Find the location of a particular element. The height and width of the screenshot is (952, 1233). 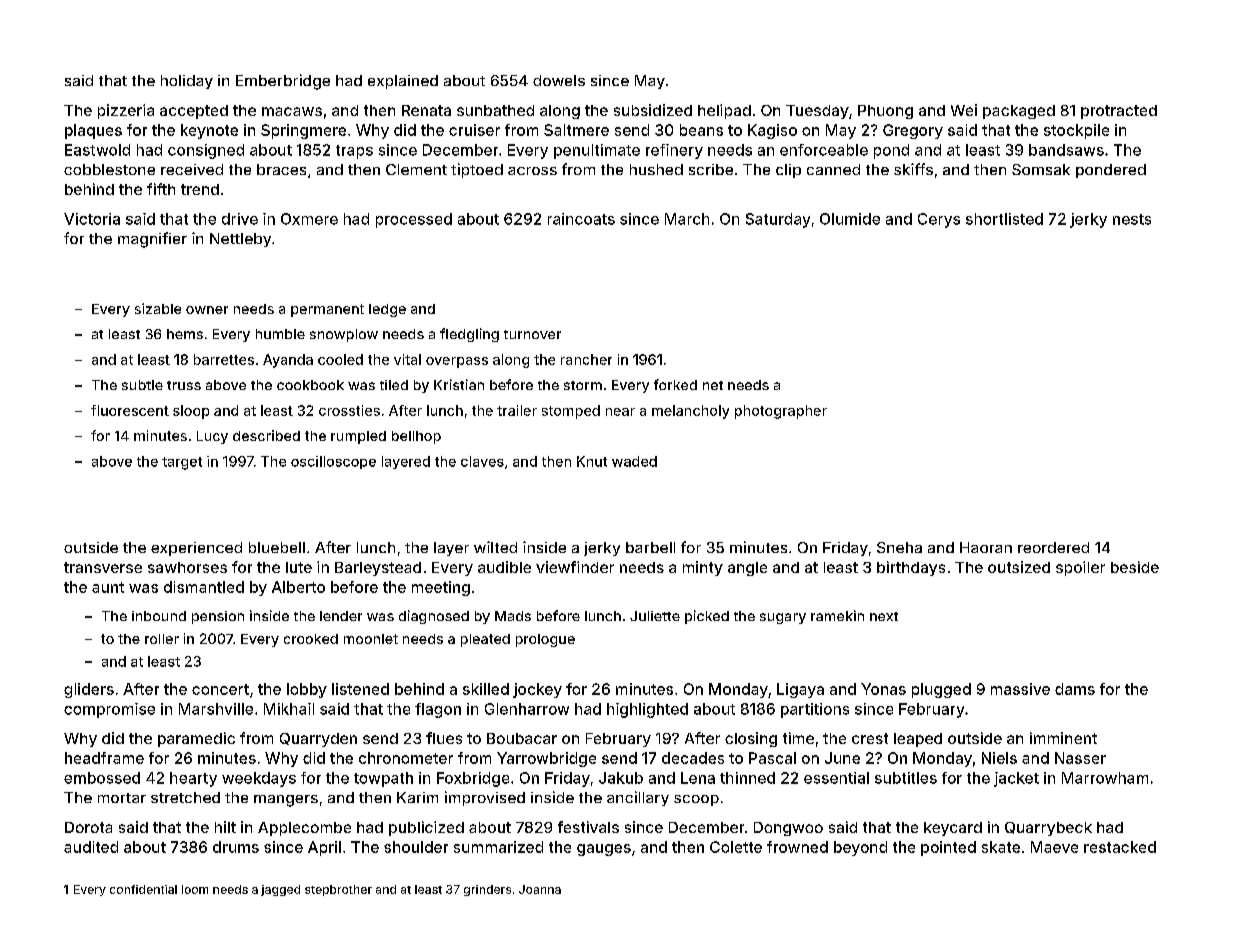

shortlisted is located at coordinates (1004, 219).
